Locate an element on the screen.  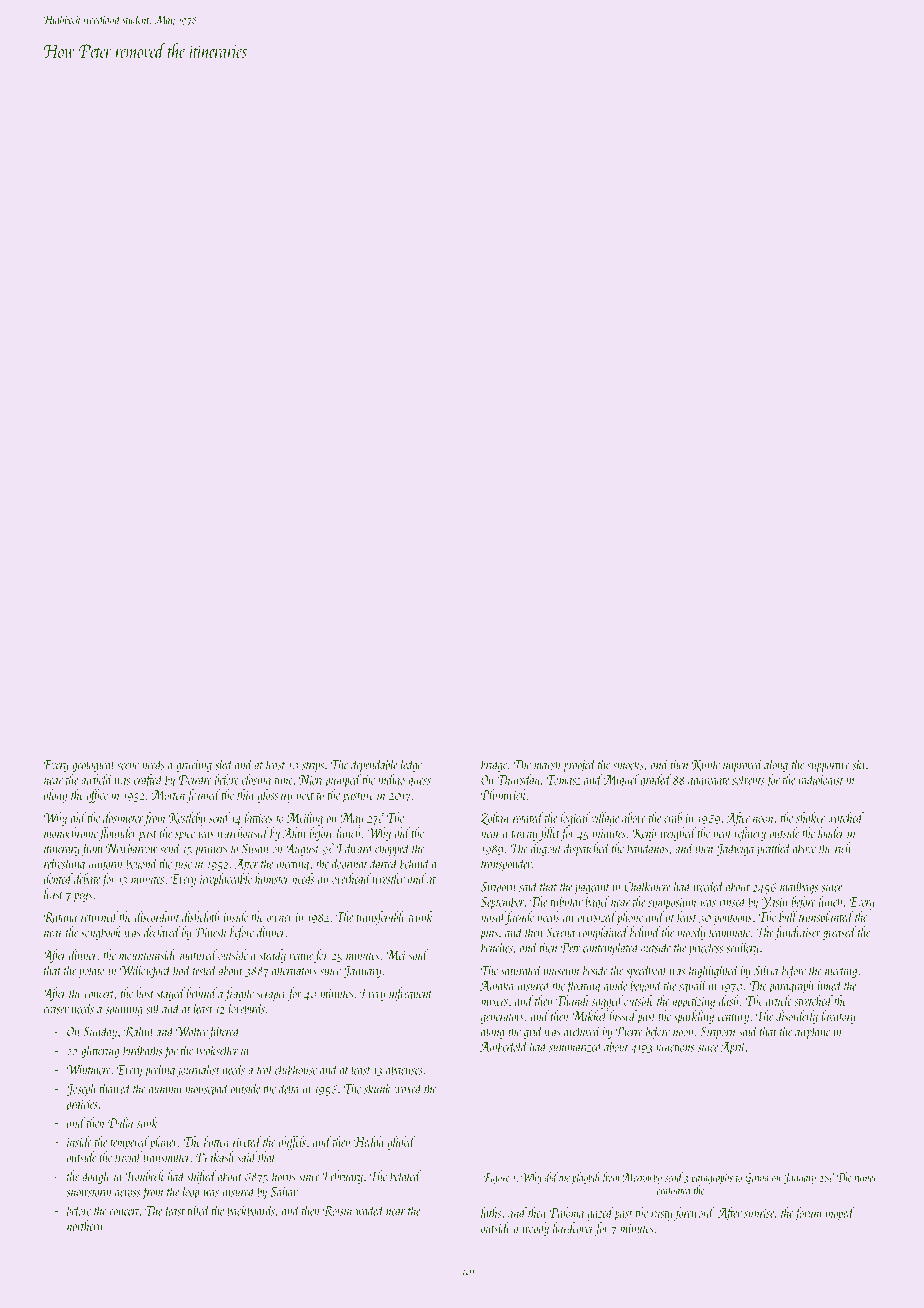
September is located at coordinates (503, 903).
